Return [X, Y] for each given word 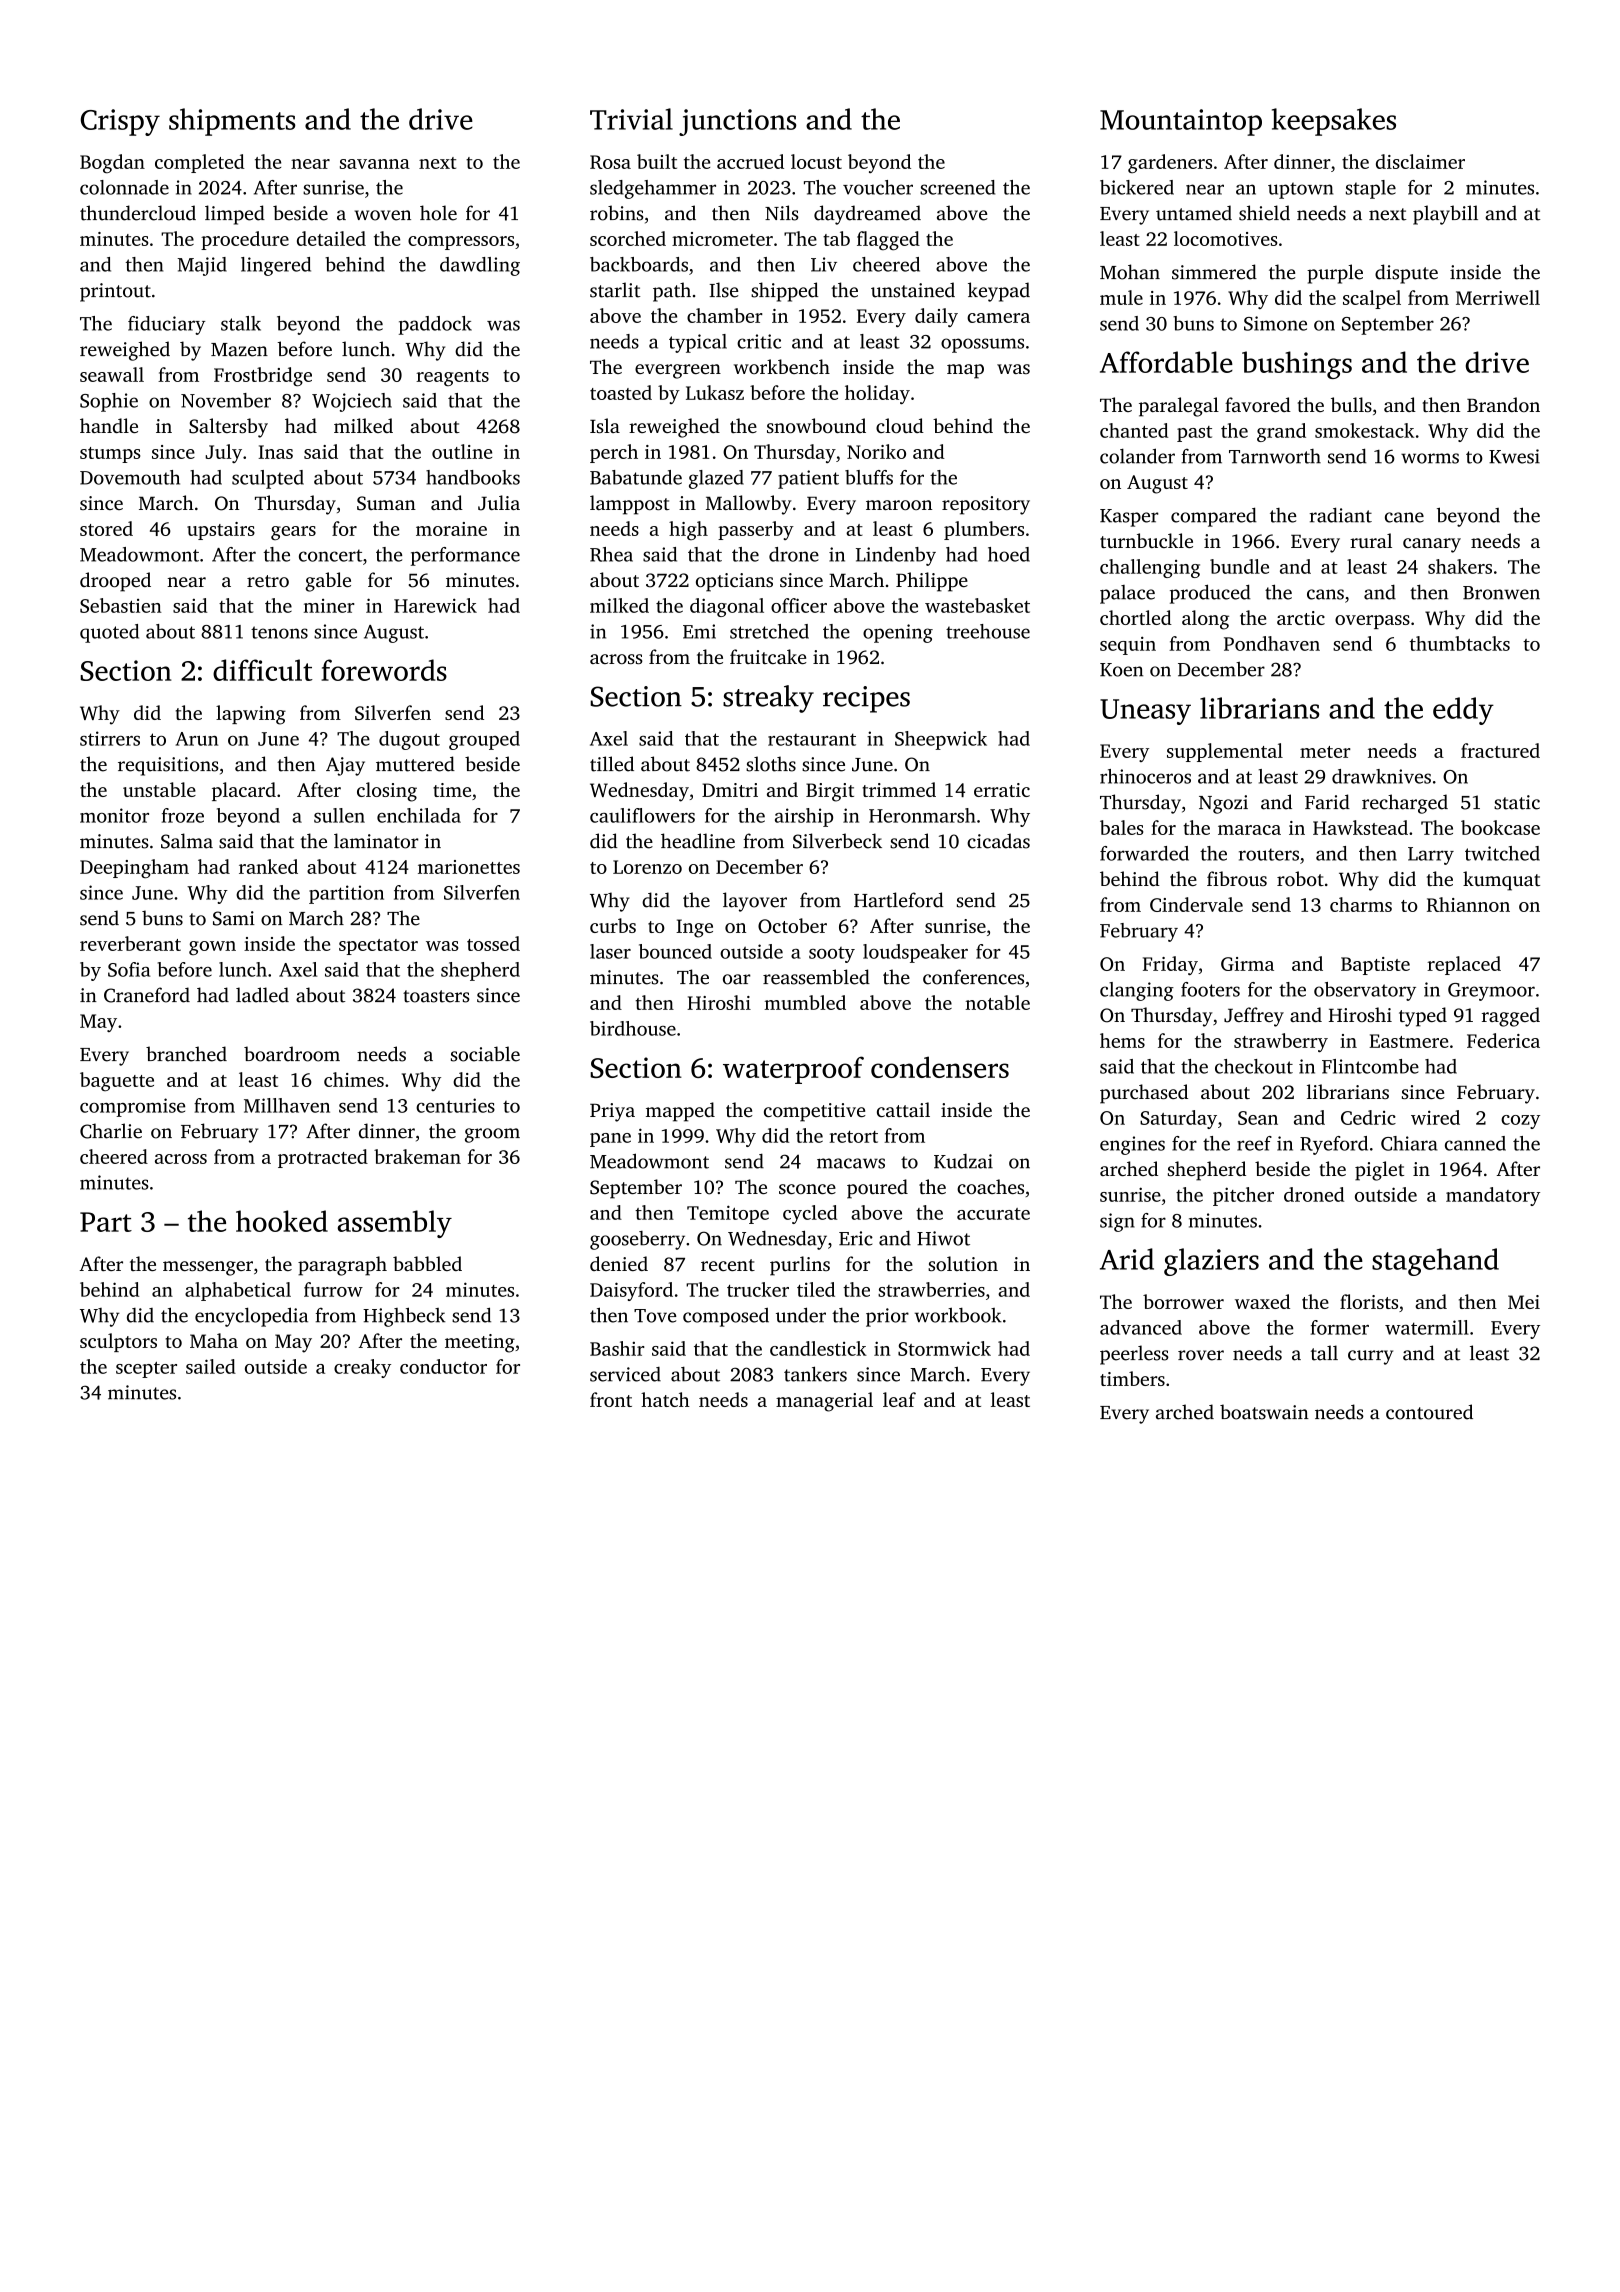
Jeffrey [1254, 1017]
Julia [499, 503]
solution [963, 1263]
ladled [262, 995]
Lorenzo [647, 867]
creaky [362, 1368]
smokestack [1364, 430]
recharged [1405, 804]
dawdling [480, 266]
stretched [769, 631]
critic [759, 341]
